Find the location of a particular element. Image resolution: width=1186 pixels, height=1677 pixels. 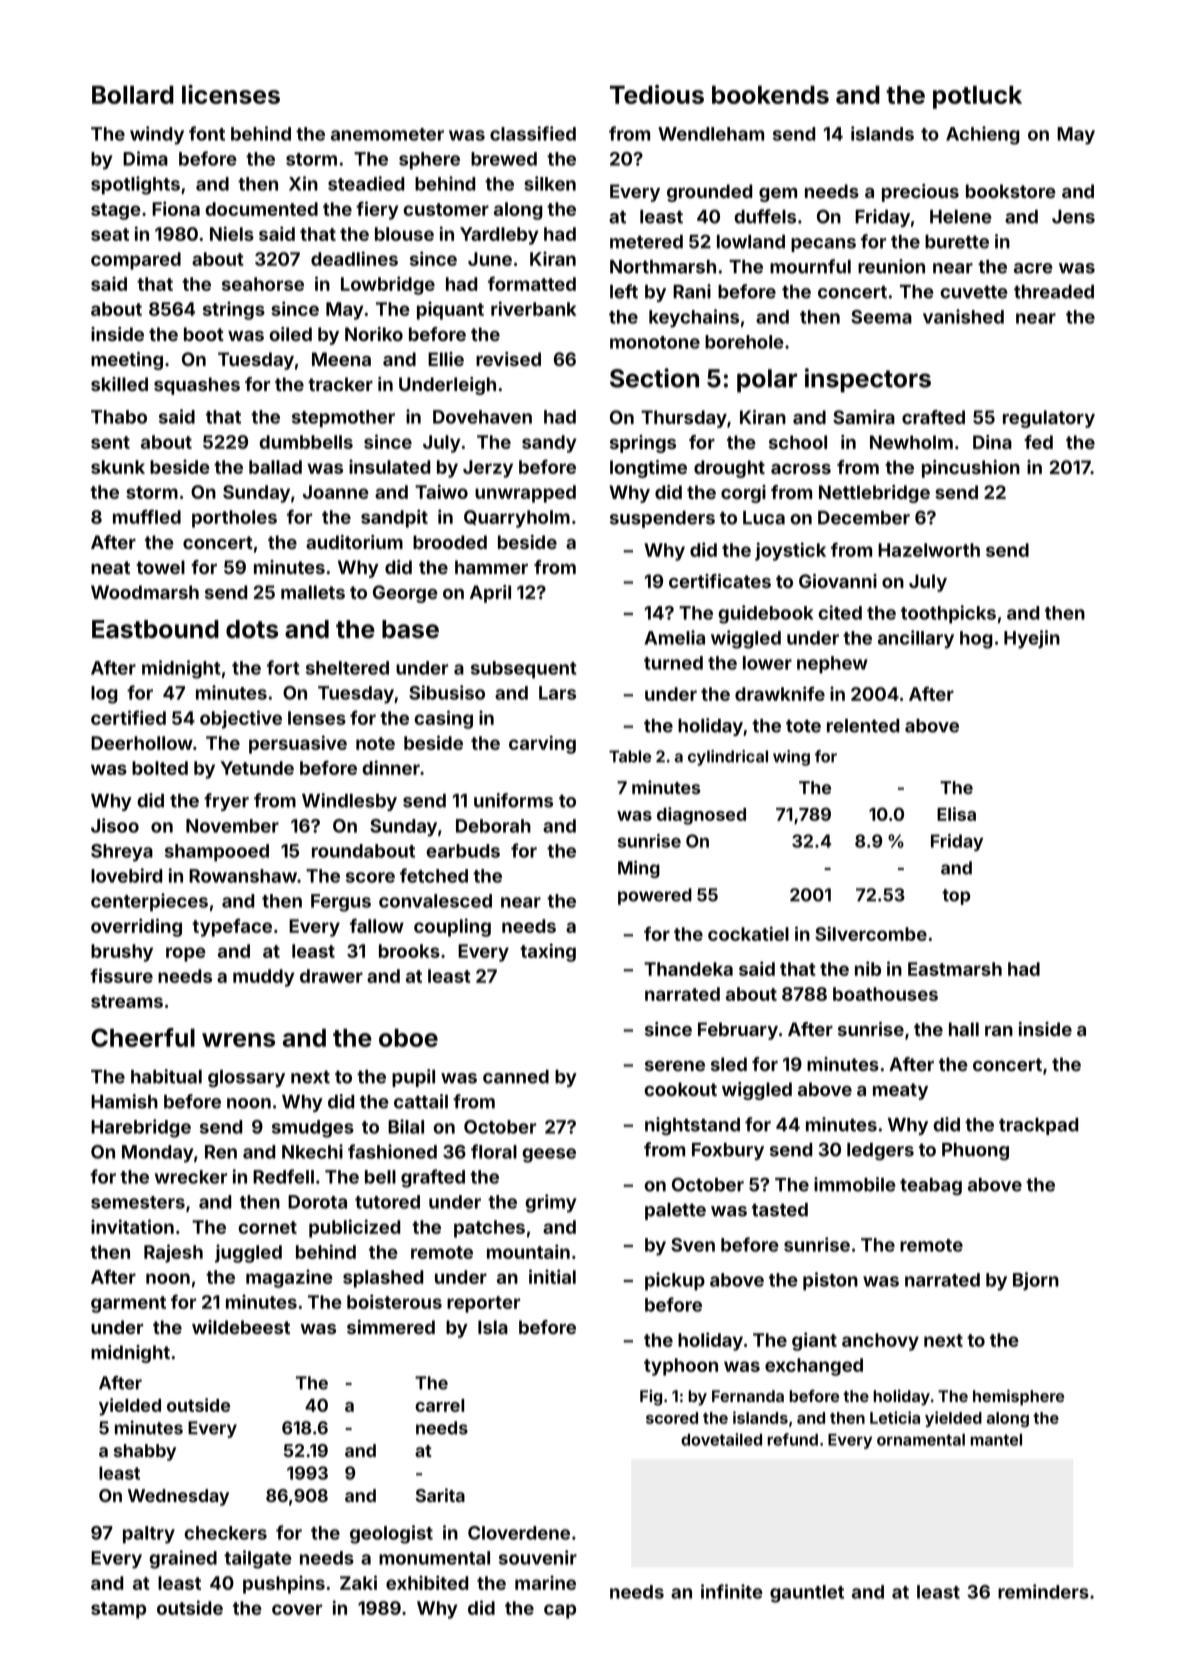

Hyejin is located at coordinates (1032, 639).
